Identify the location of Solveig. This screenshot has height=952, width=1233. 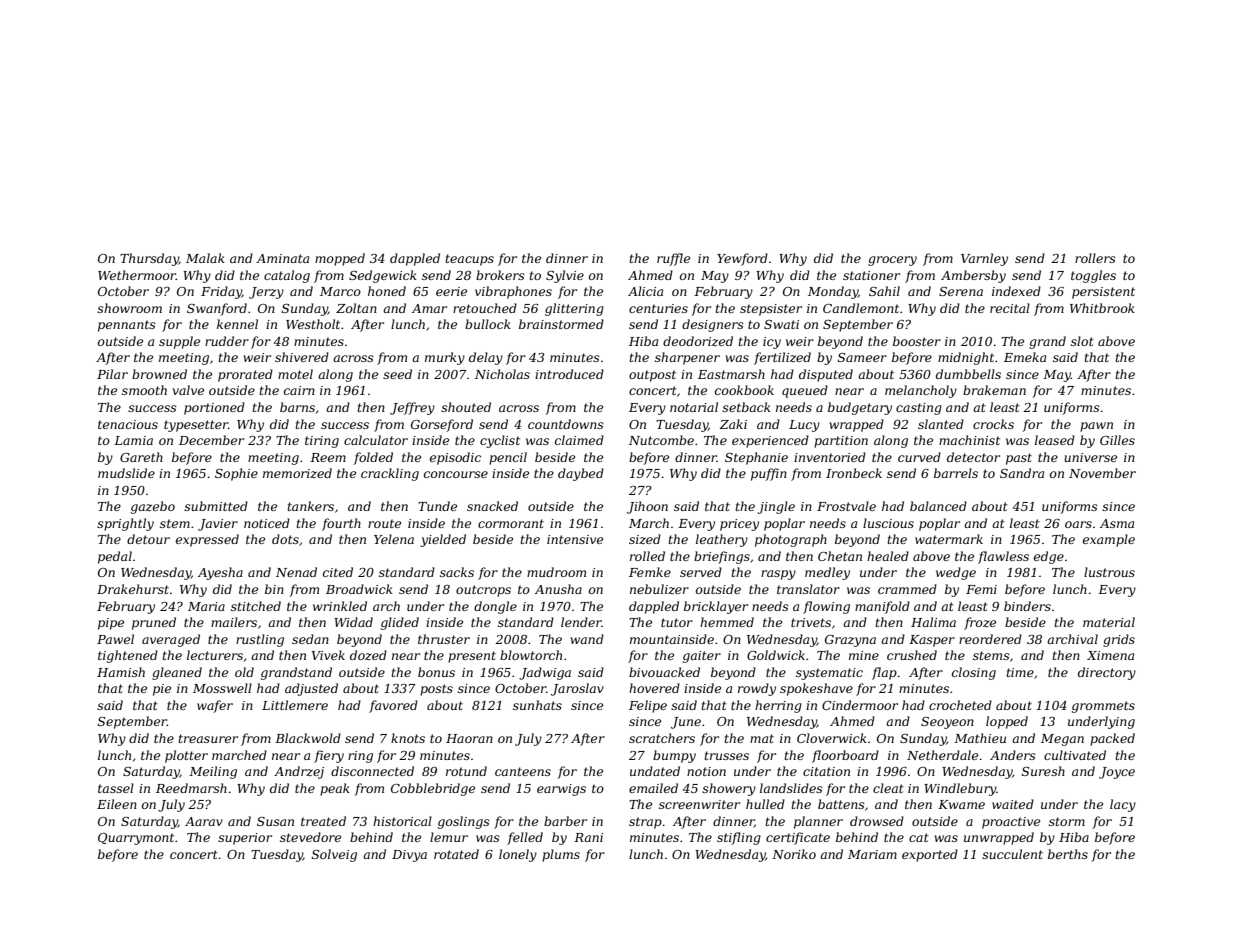
(334, 855).
